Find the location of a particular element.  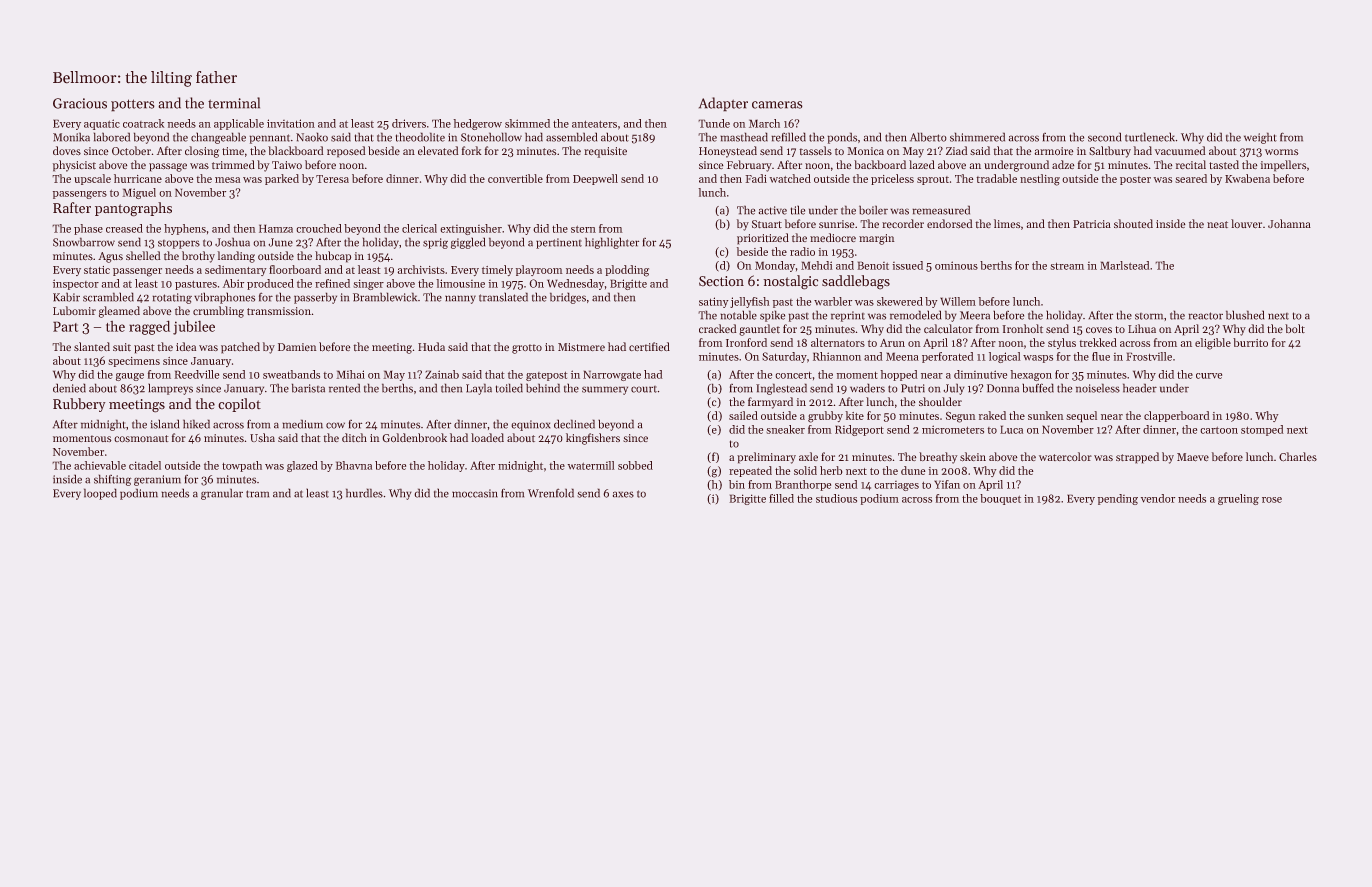

Adapter is located at coordinates (723, 104).
